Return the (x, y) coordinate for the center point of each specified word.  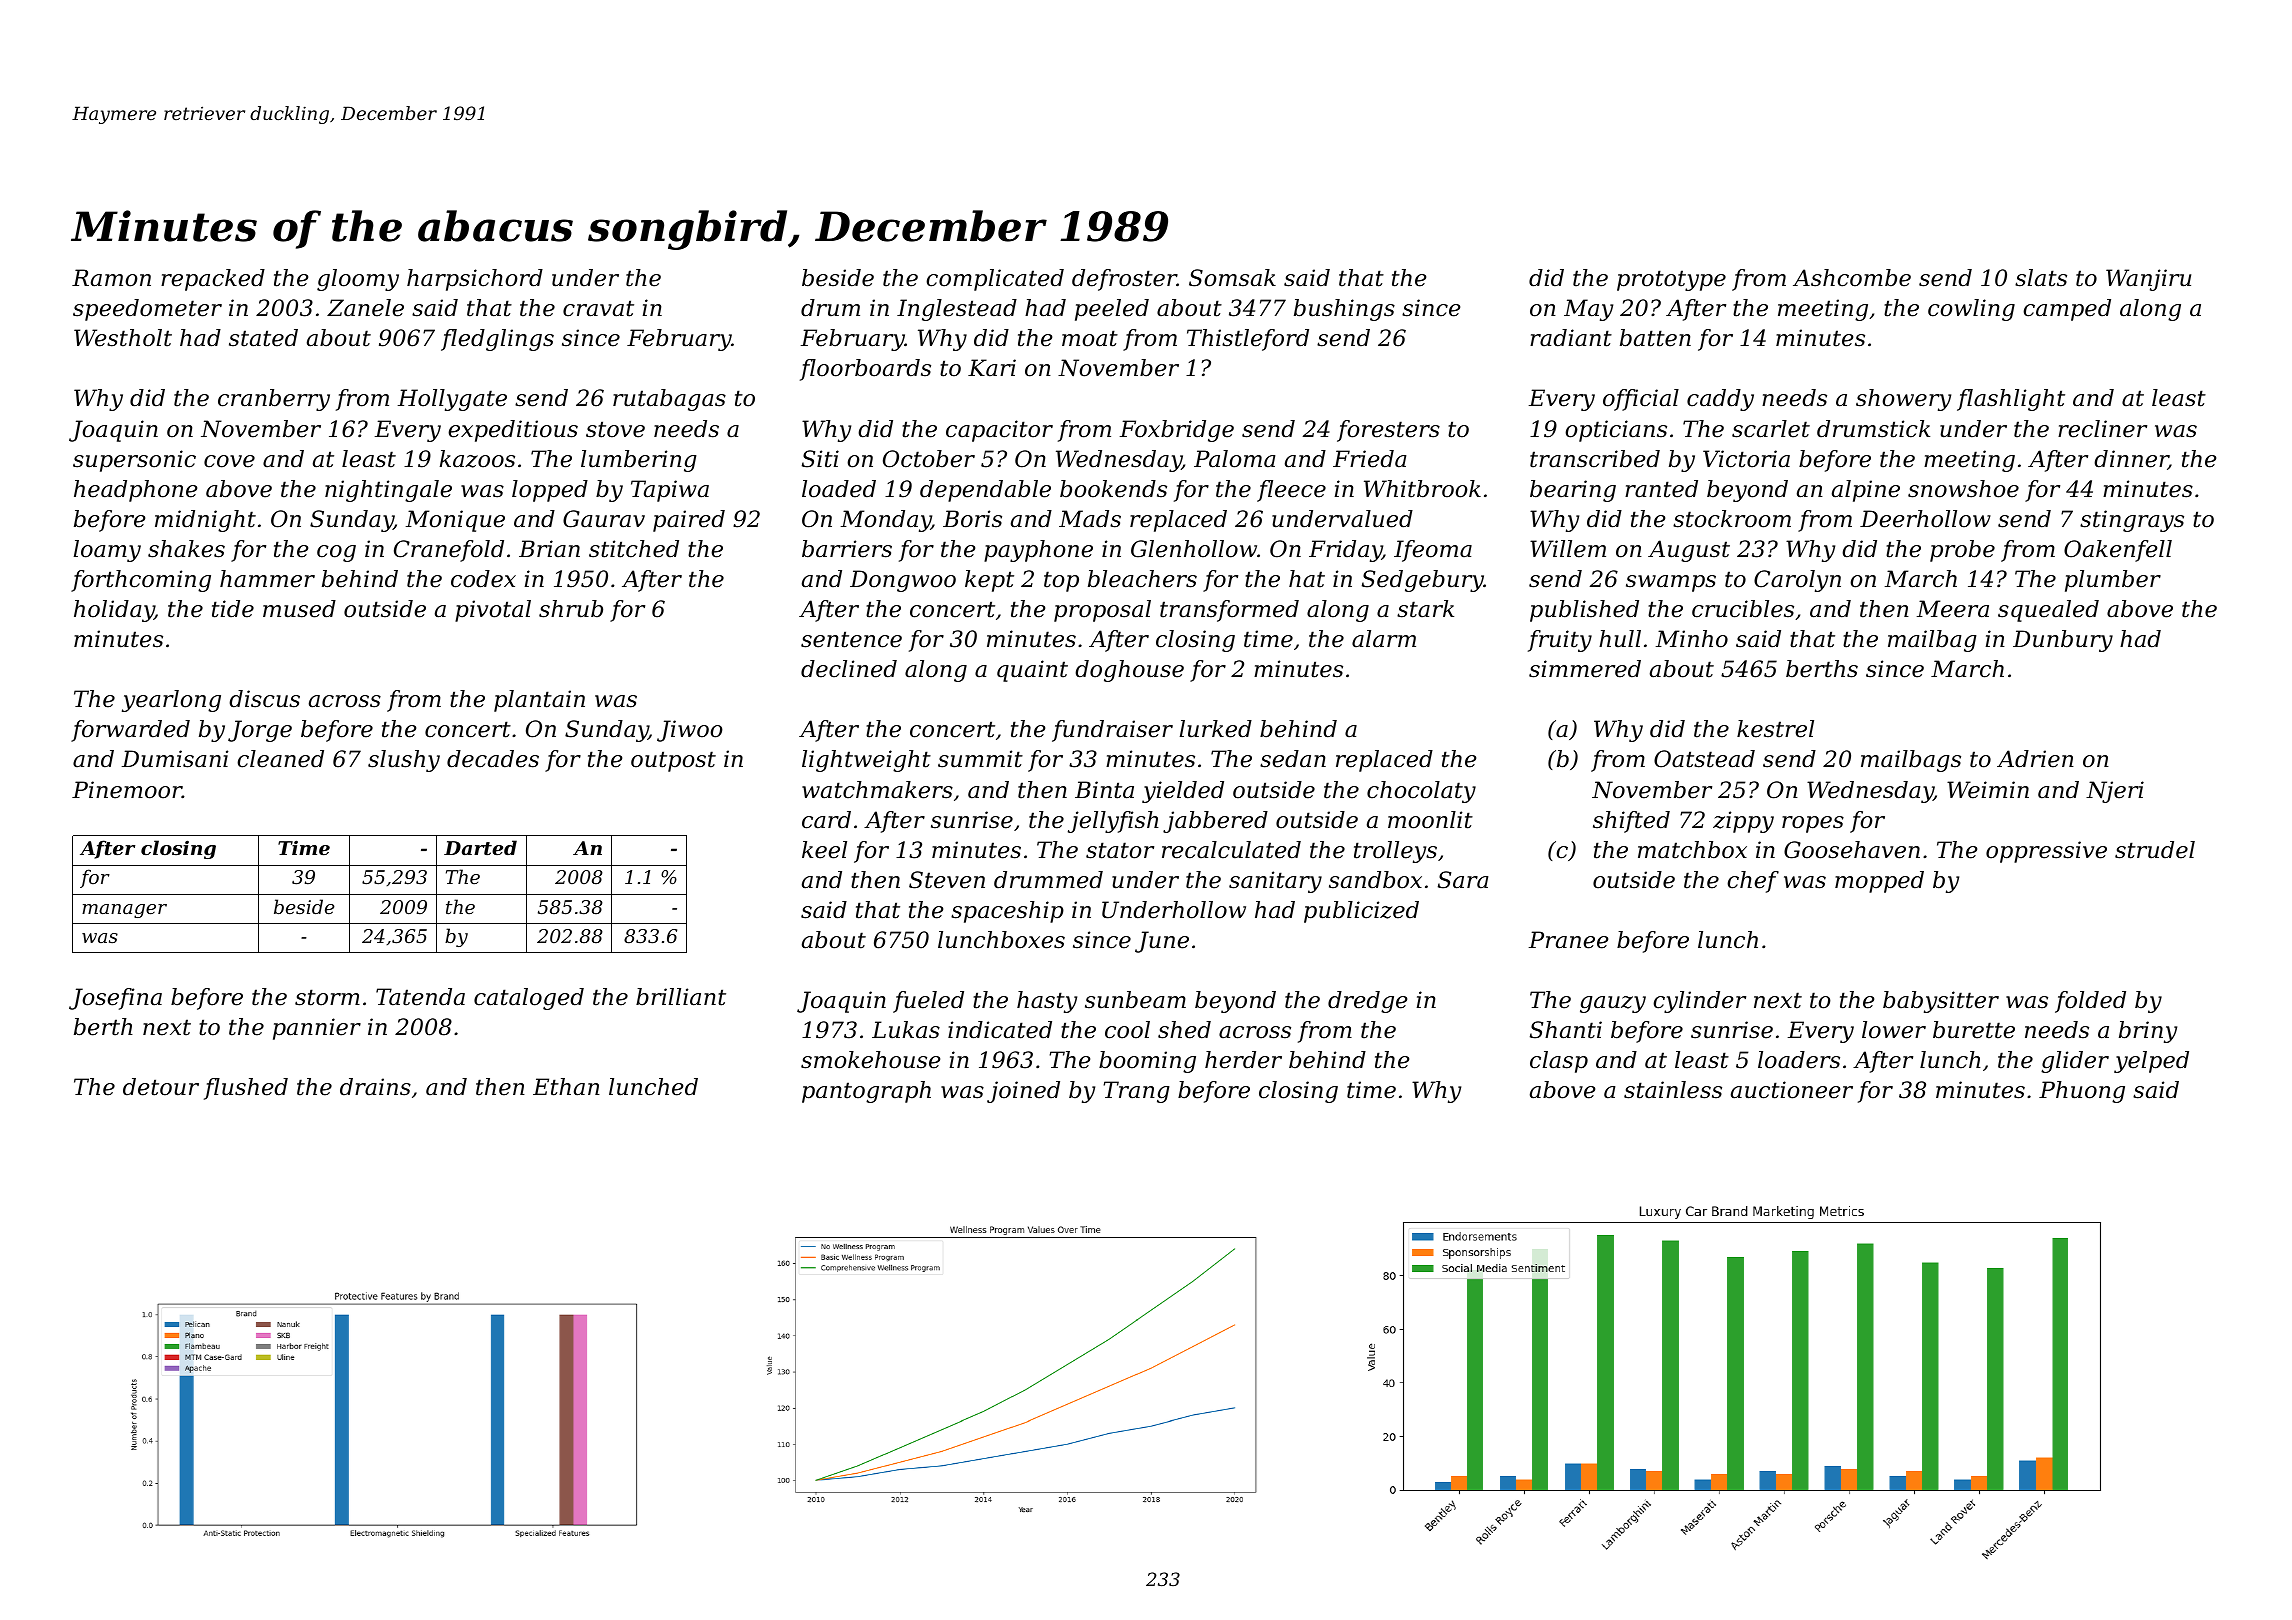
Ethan (566, 1087)
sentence (851, 639)
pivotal (493, 611)
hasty (1047, 1002)
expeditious (513, 431)
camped (2067, 310)
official (1641, 400)
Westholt (123, 338)
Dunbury (2063, 641)
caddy (1720, 400)
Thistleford (1248, 340)
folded (2090, 1002)
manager (124, 911)
